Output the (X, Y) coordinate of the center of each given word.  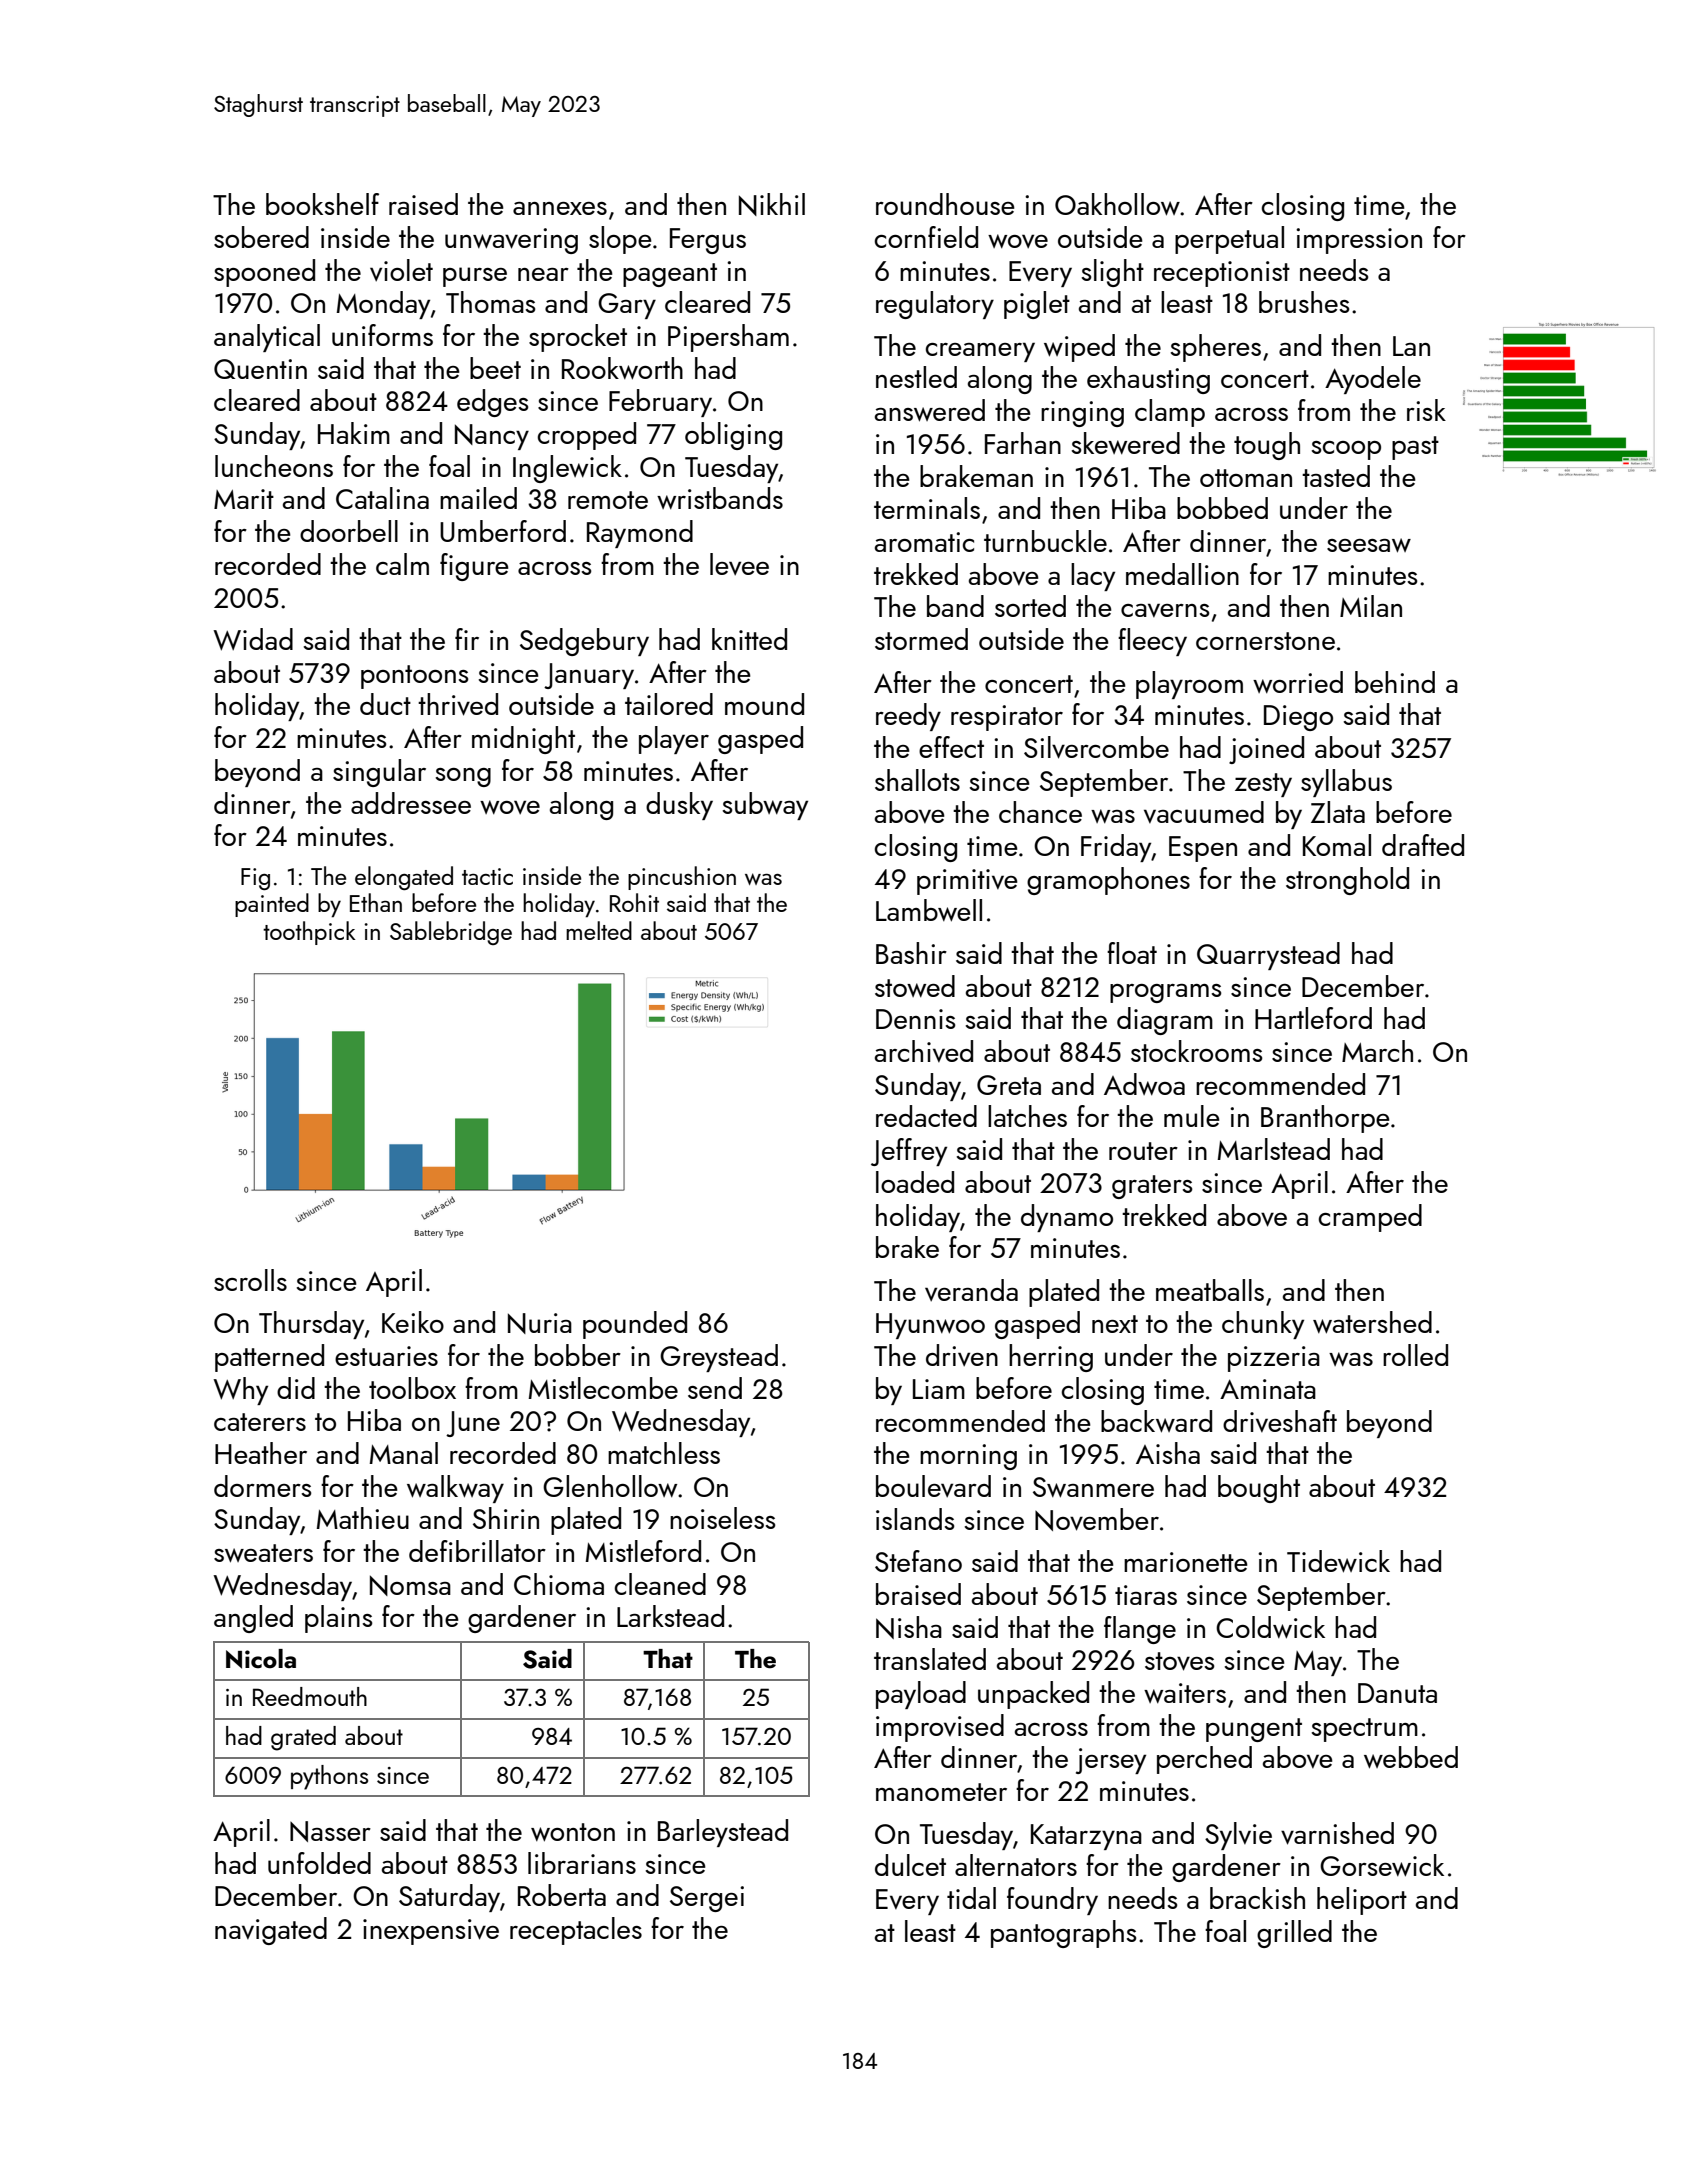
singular (379, 773)
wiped (1079, 348)
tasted (1336, 476)
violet (401, 270)
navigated (271, 1931)
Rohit (634, 902)
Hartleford (1313, 1018)
